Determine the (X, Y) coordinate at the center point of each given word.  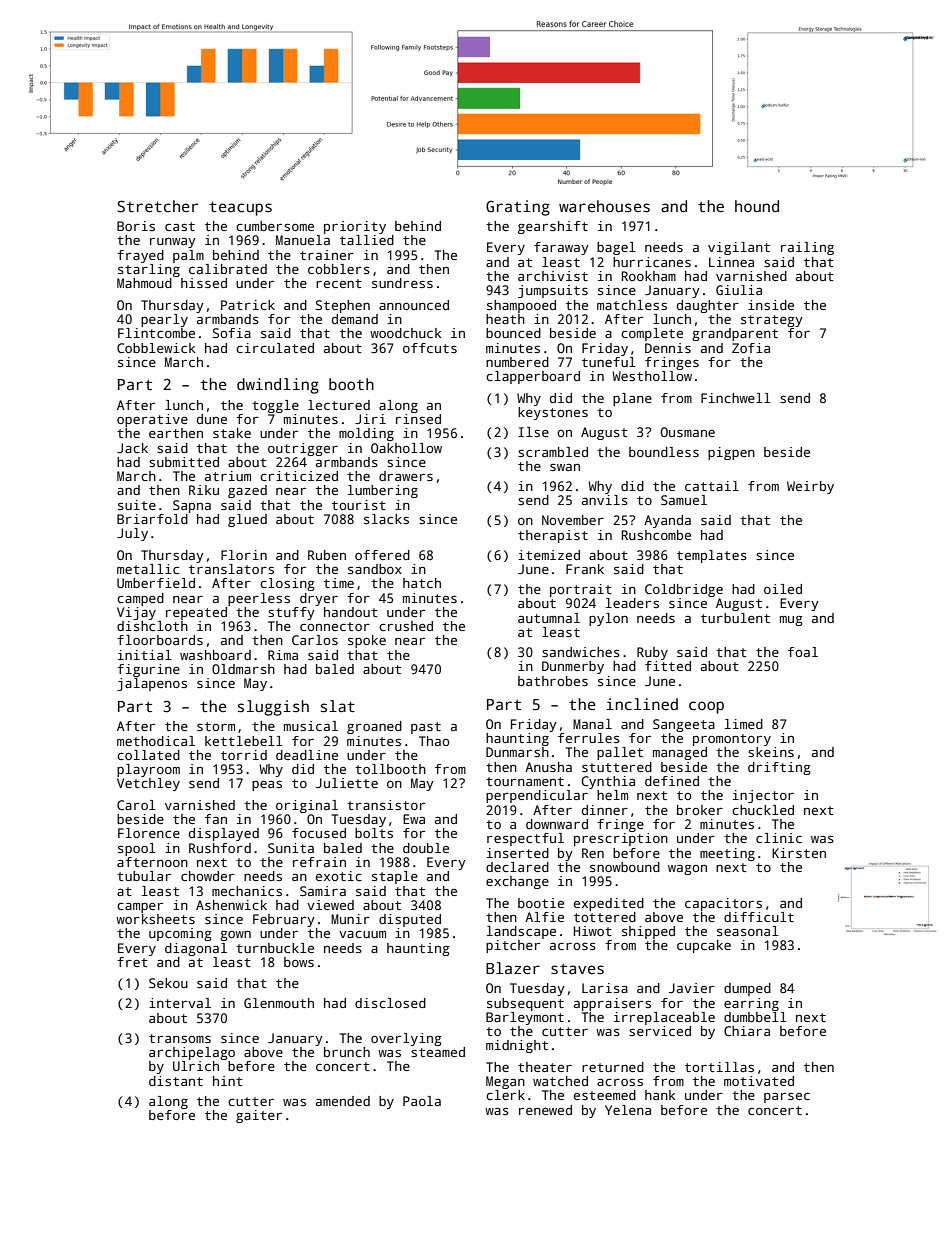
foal (803, 652)
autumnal (549, 618)
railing (807, 248)
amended (343, 1101)
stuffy (291, 613)
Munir (350, 919)
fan (216, 819)
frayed (140, 256)
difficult (759, 917)
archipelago (192, 1053)
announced (414, 305)
